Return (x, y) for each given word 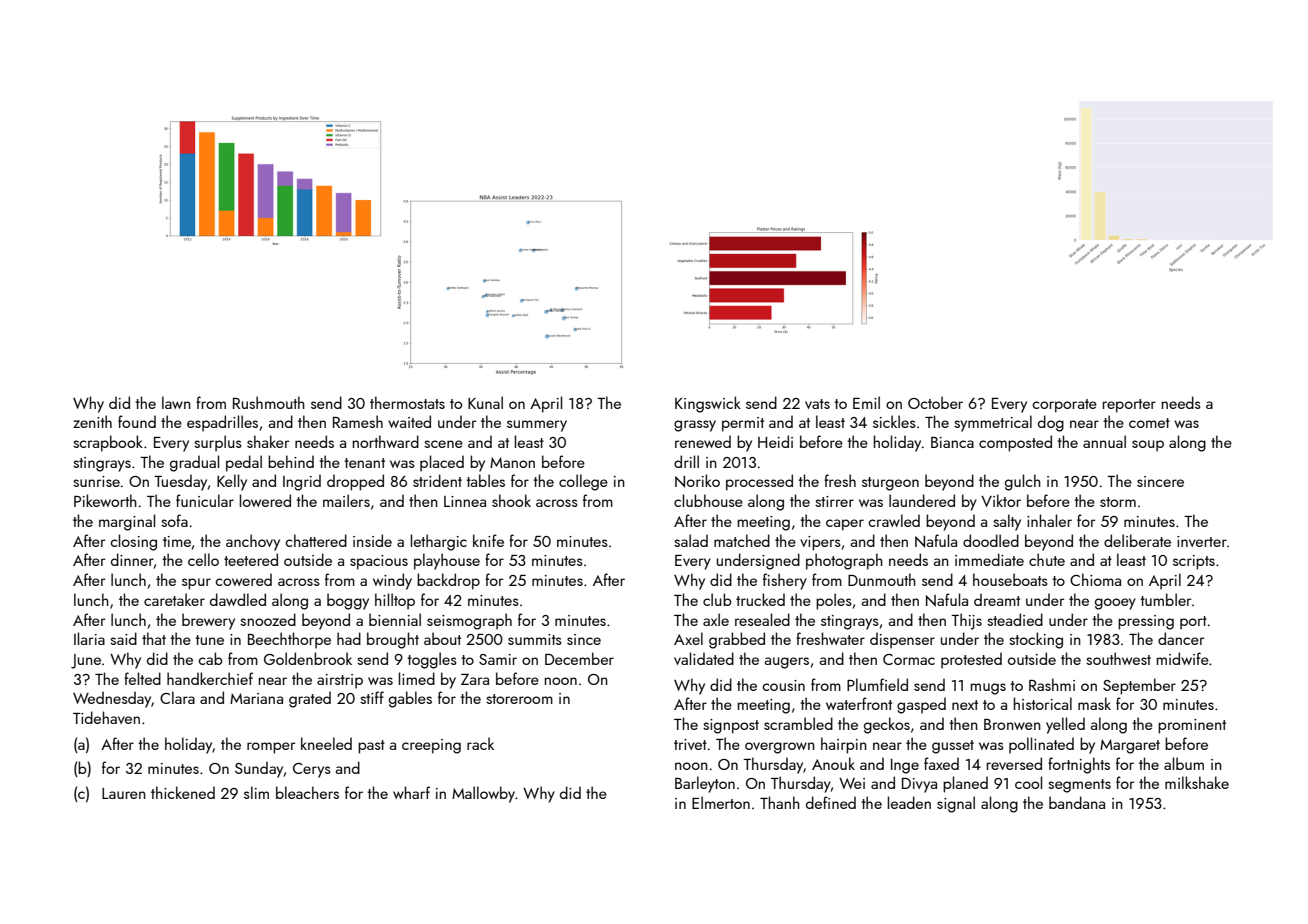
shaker (268, 441)
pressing (1146, 622)
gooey (1115, 604)
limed (417, 678)
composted (1015, 443)
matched (742, 540)
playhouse (447, 561)
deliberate (1137, 540)
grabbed (737, 640)
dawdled (238, 599)
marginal (127, 522)
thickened (183, 792)
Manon (512, 462)
